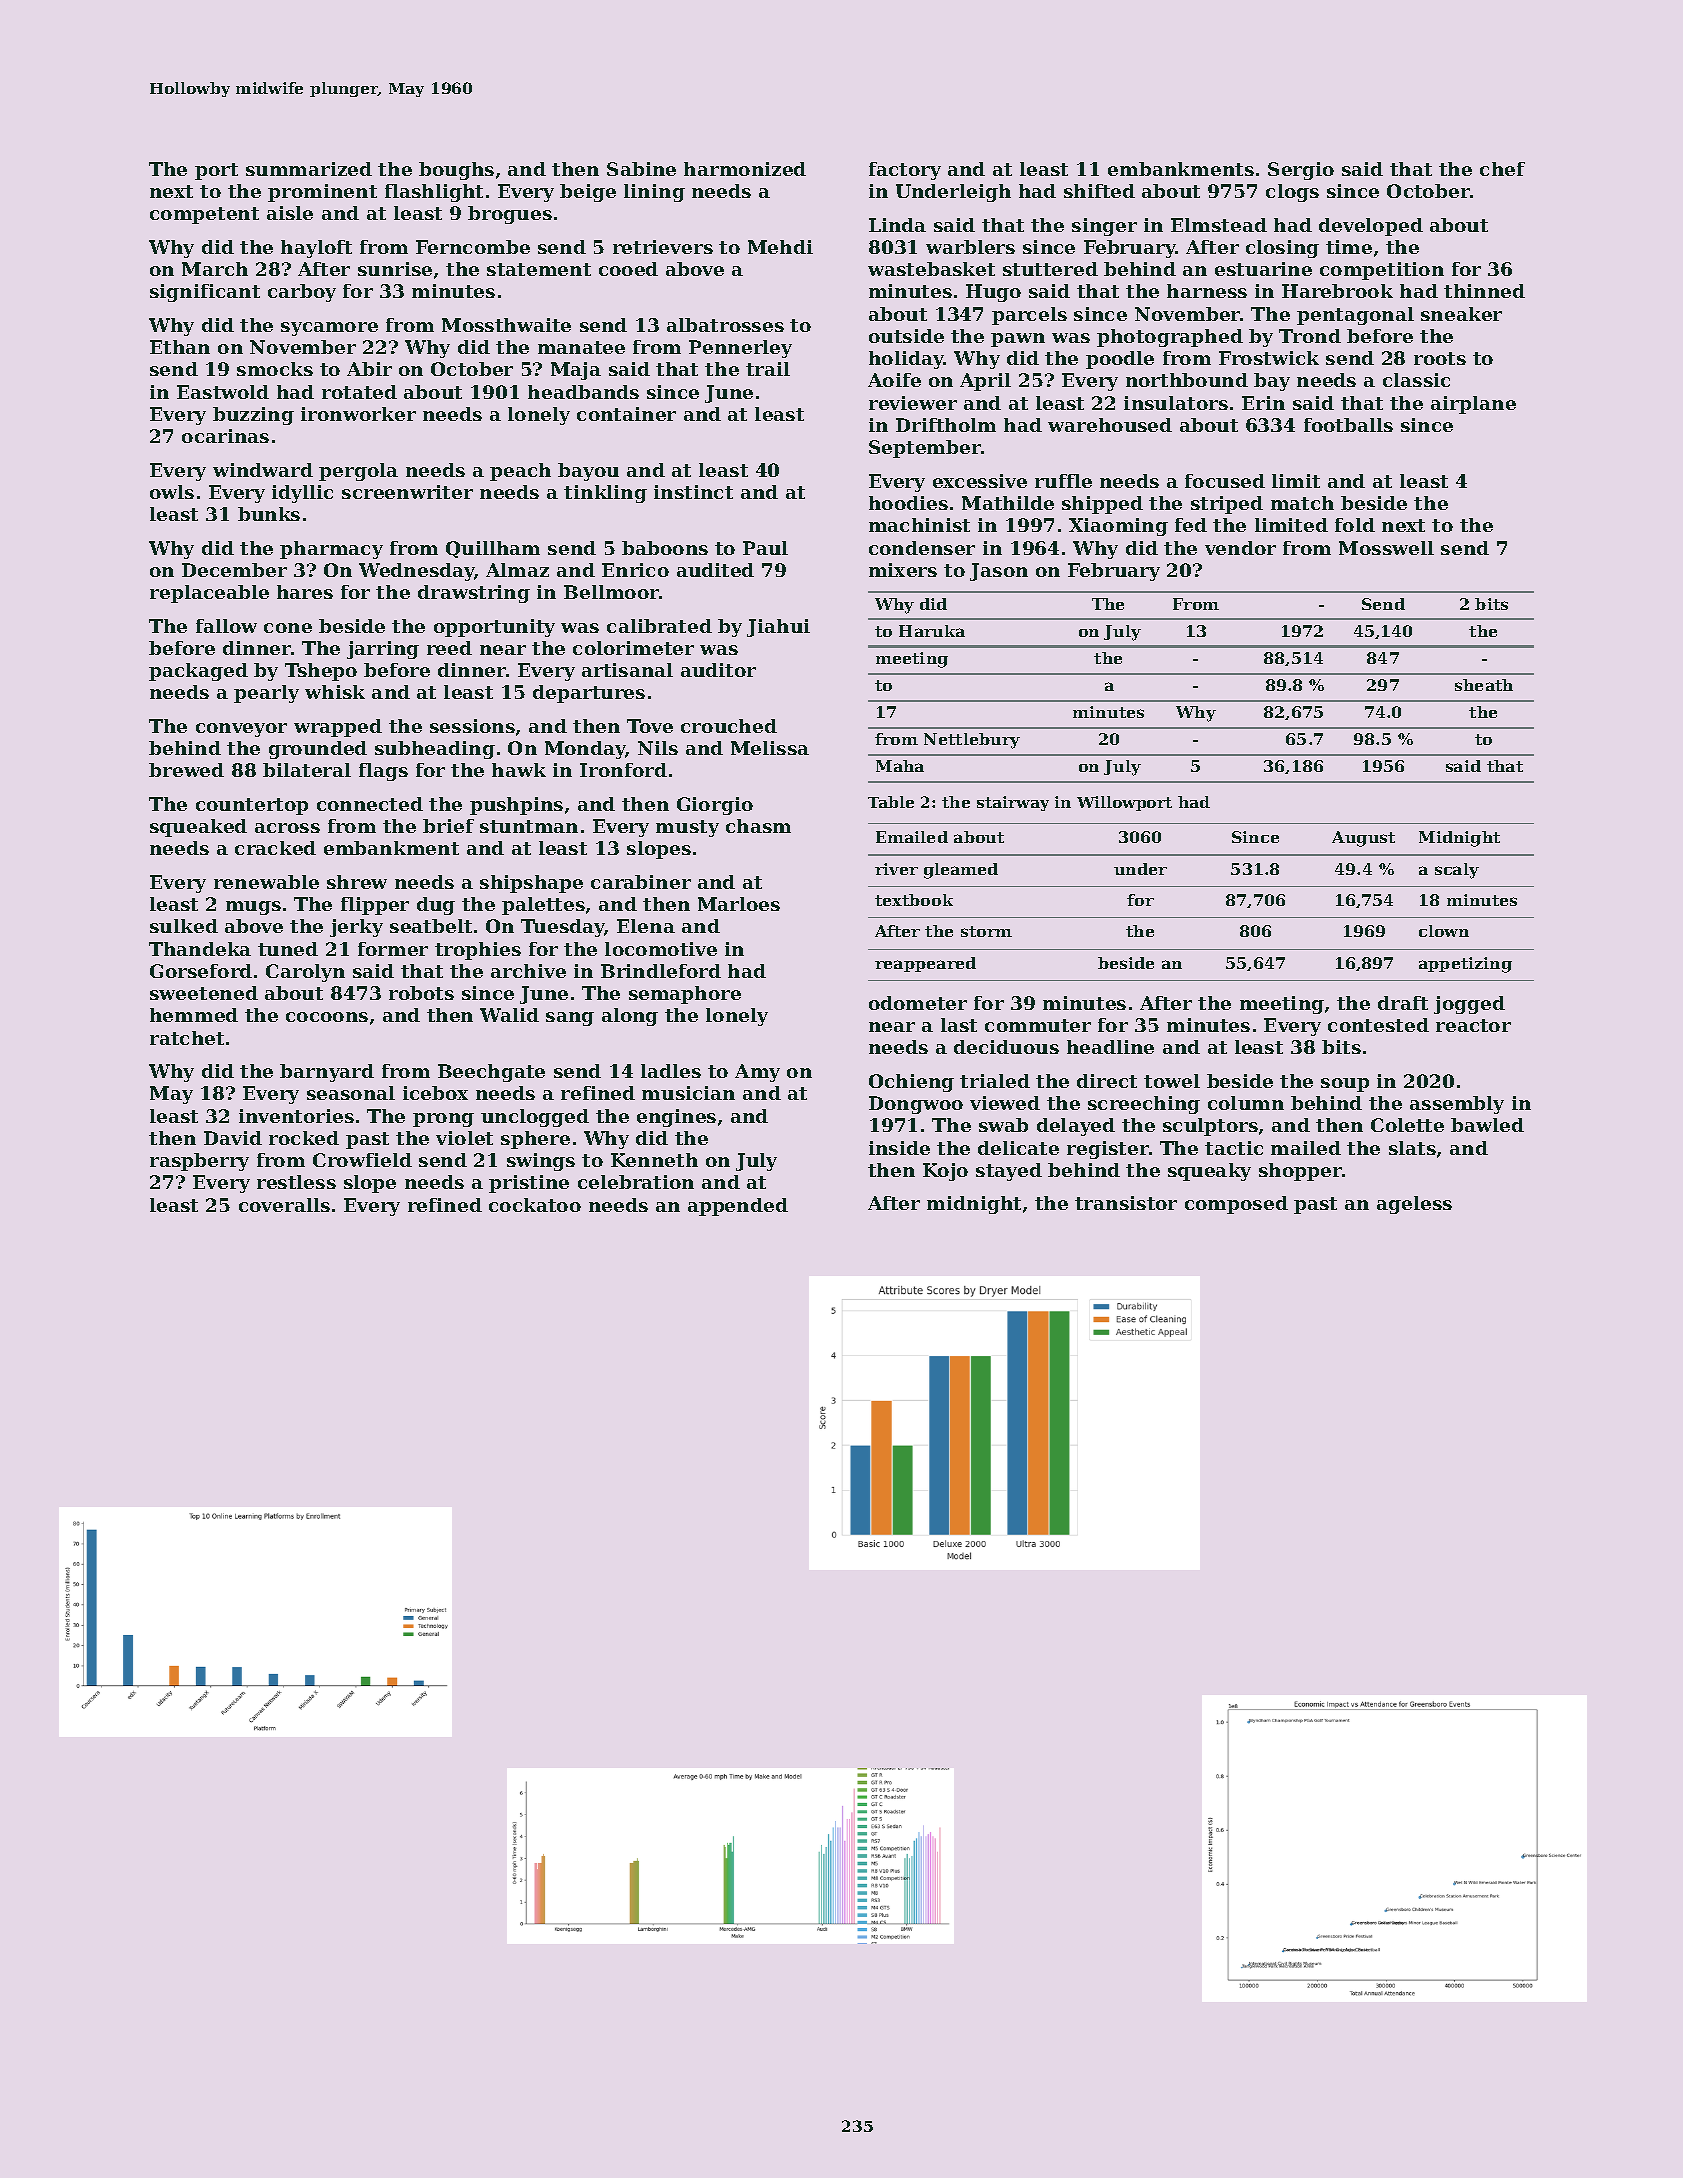  I want to click on Sergio, so click(1301, 171).
